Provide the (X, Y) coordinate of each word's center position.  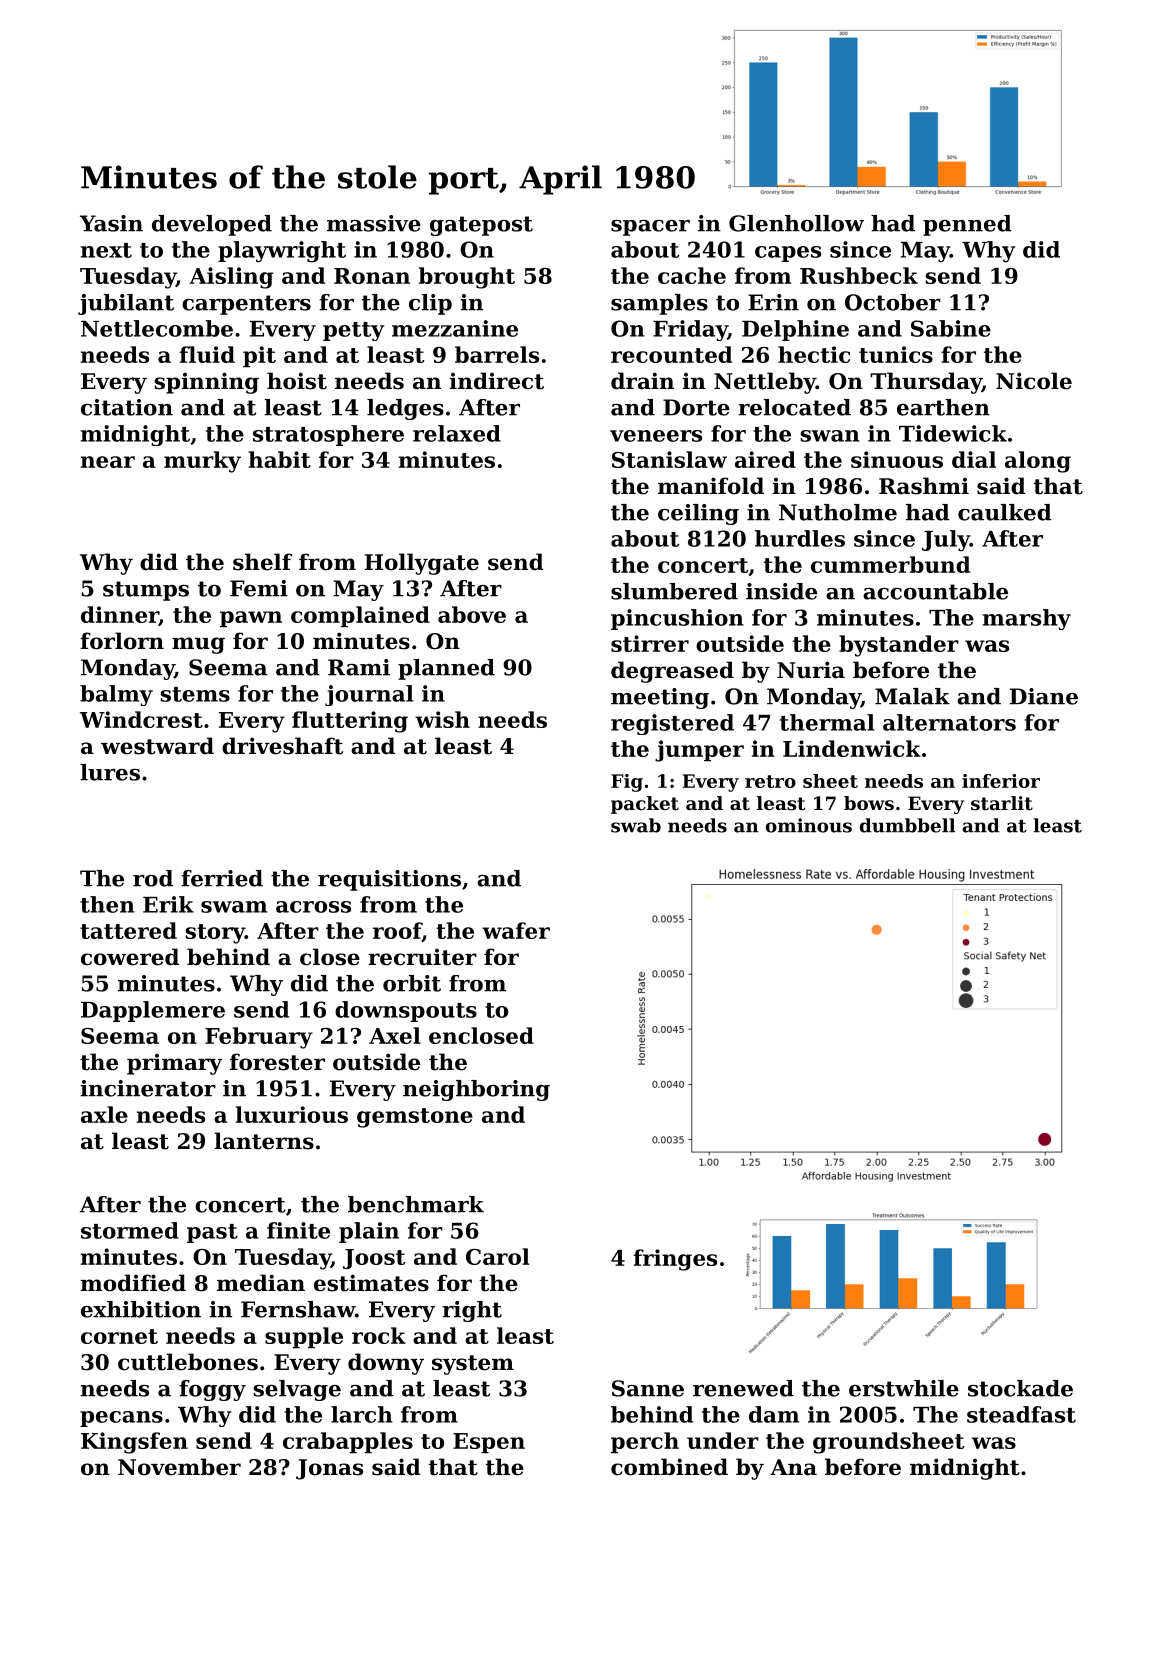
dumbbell (907, 825)
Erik (168, 904)
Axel (395, 1035)
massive (374, 223)
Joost (374, 1259)
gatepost (481, 226)
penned (967, 225)
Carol (498, 1256)
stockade (1020, 1388)
